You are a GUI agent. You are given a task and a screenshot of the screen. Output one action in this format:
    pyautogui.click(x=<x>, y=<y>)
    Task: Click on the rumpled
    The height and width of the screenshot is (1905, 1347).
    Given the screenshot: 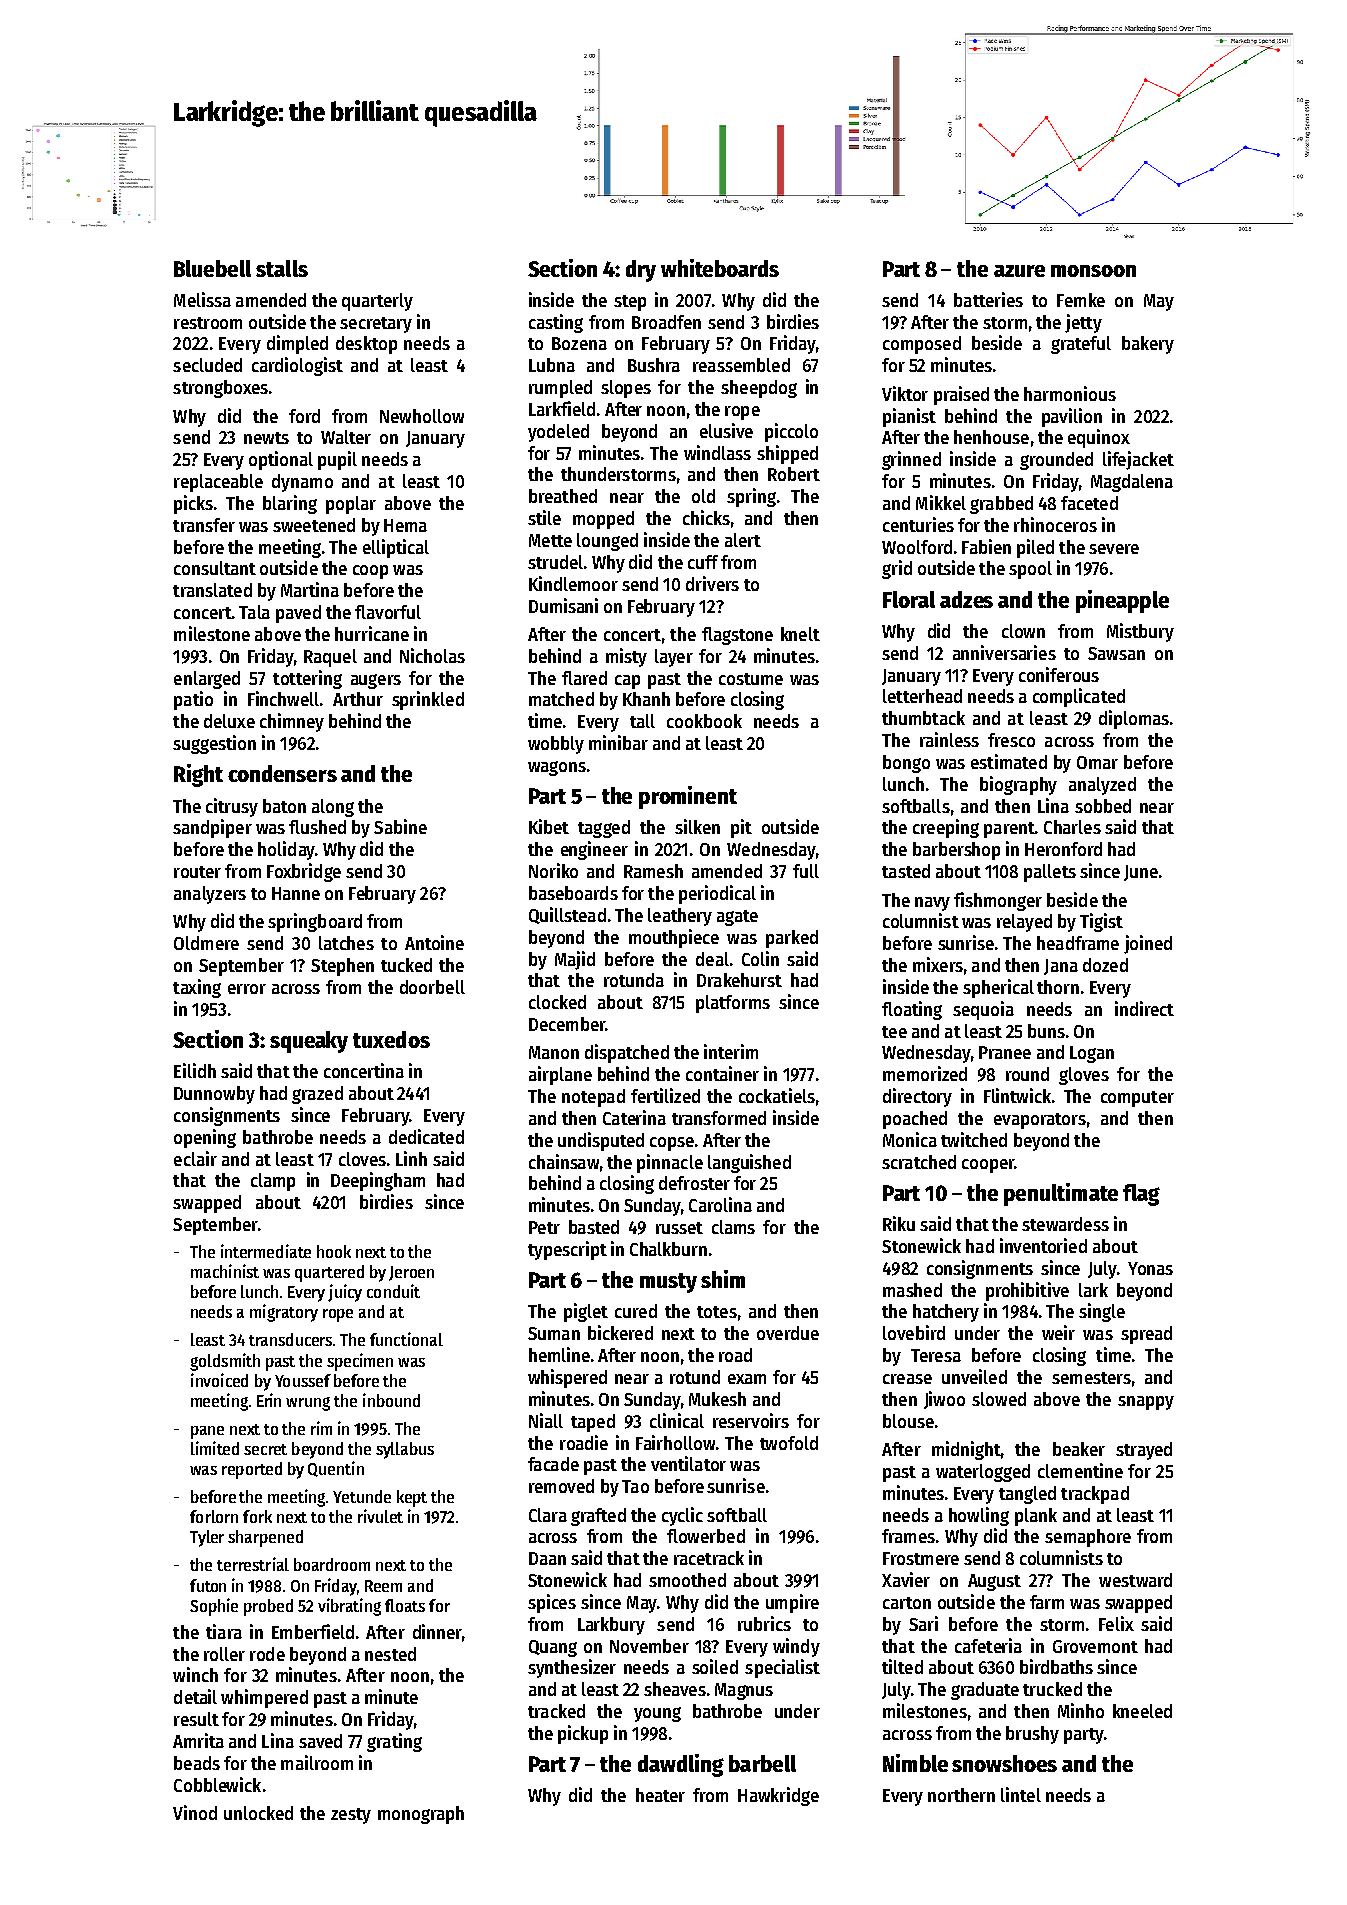 What is the action you would take?
    pyautogui.click(x=560, y=389)
